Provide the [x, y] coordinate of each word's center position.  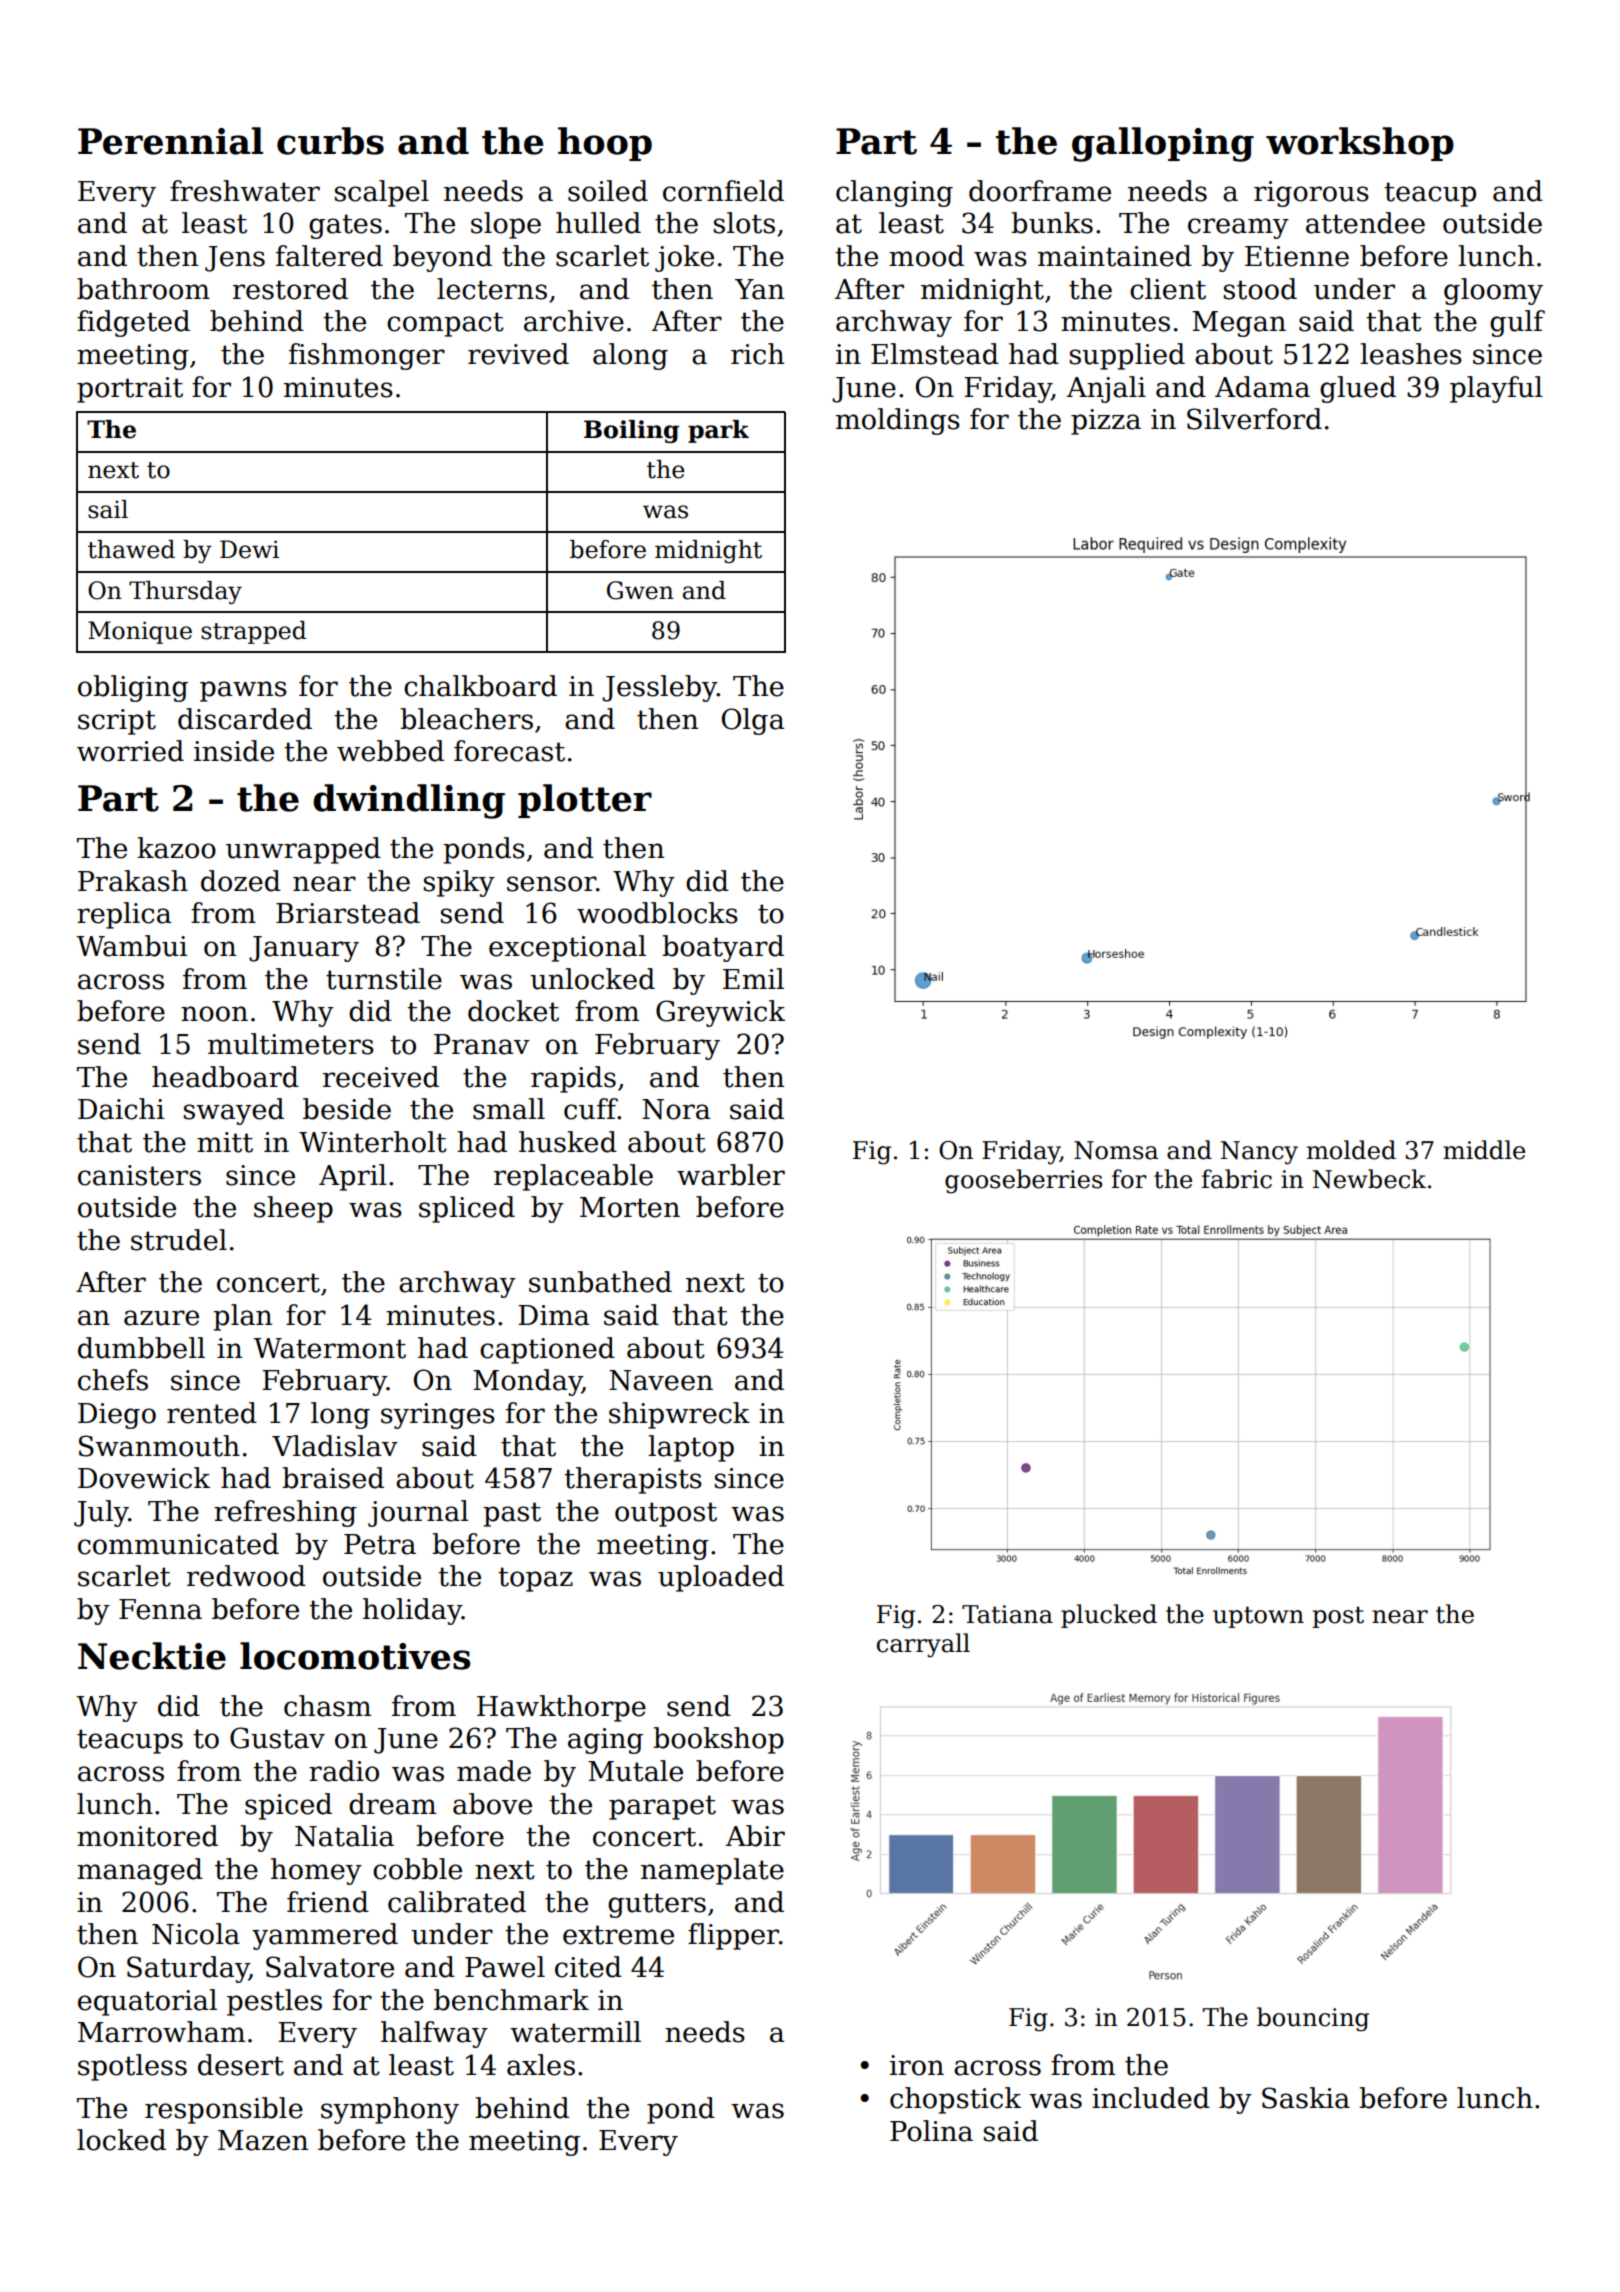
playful [1496, 389]
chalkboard [480, 686]
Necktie [152, 1656]
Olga [753, 721]
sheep [293, 1209]
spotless [132, 2067]
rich [757, 354]
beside [347, 1109]
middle [1484, 1150]
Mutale [635, 1771]
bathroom [143, 289]
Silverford [1254, 419]
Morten [630, 1207]
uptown [1258, 1617]
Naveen [661, 1380]
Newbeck [1369, 1179]
